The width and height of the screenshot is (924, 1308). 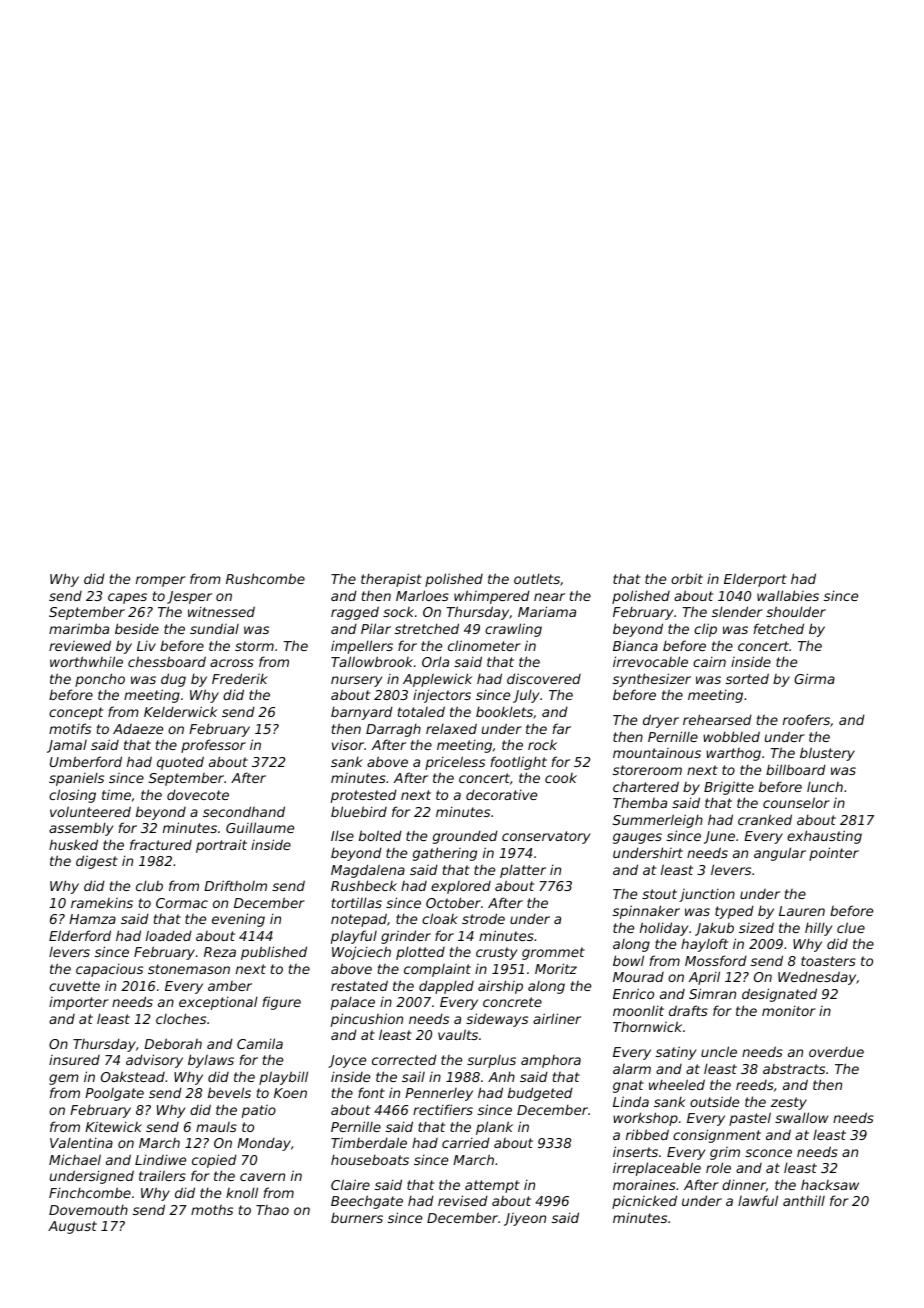 I want to click on moths, so click(x=212, y=1210).
